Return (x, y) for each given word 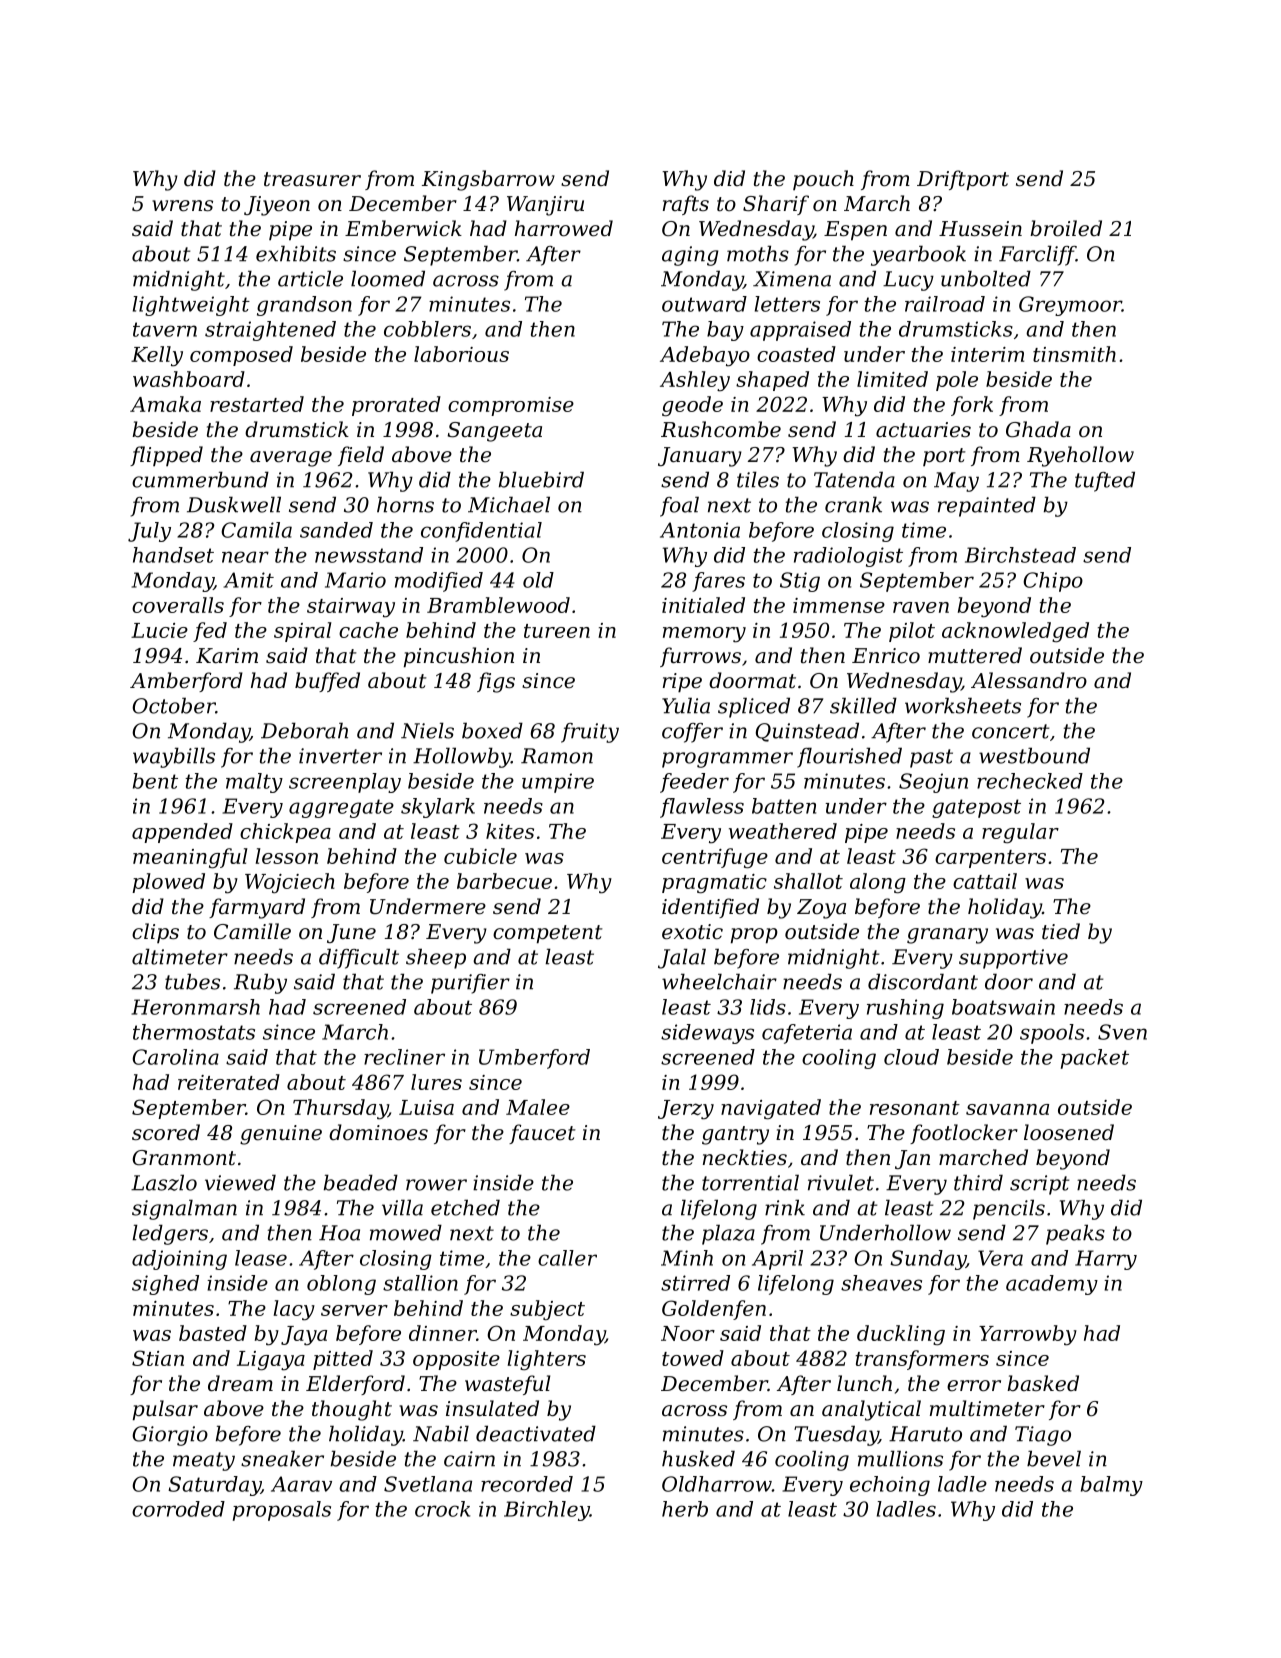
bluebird (541, 479)
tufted (1105, 481)
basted (213, 1333)
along (878, 883)
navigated (771, 1109)
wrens (182, 206)
